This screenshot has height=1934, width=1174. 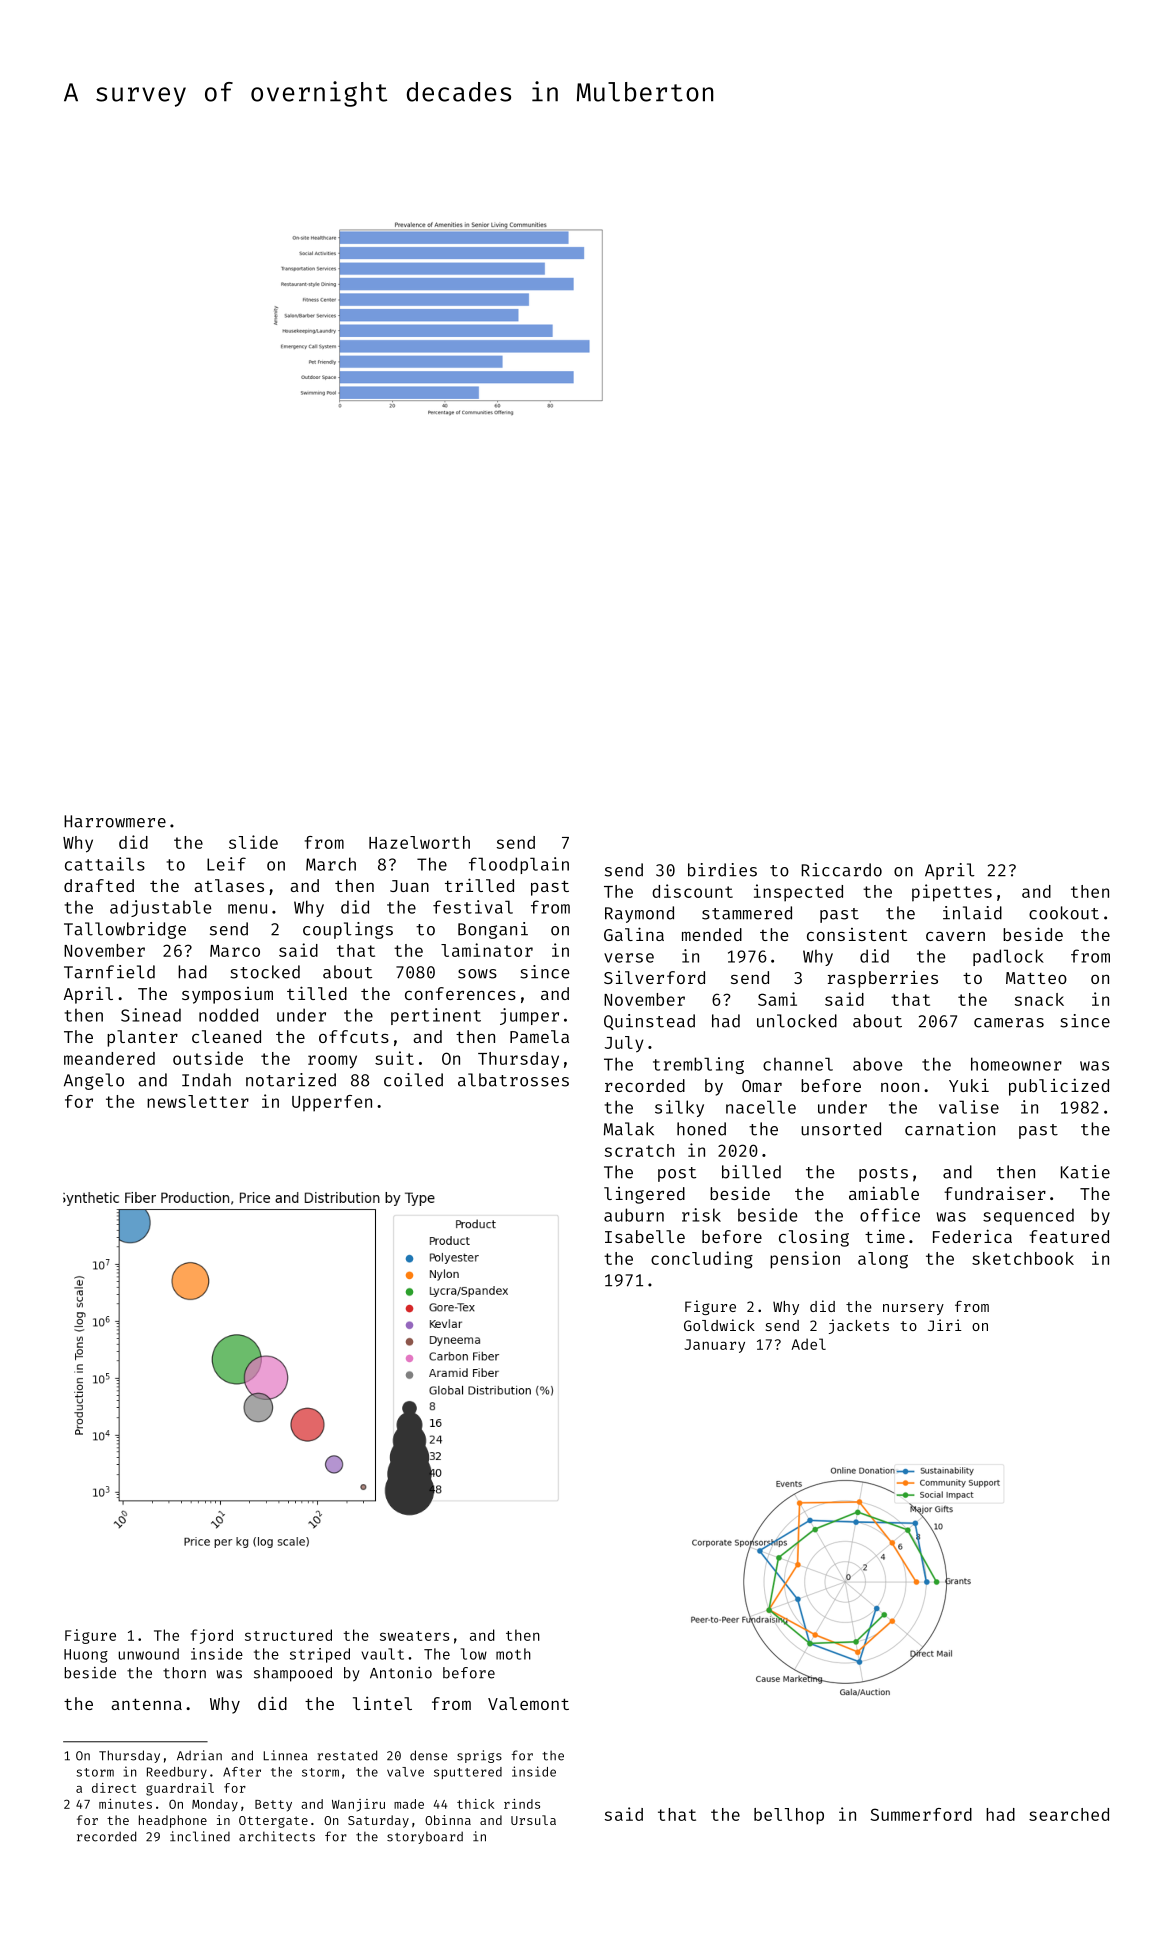 What do you see at coordinates (94, 1081) in the screenshot?
I see `Angelo` at bounding box center [94, 1081].
